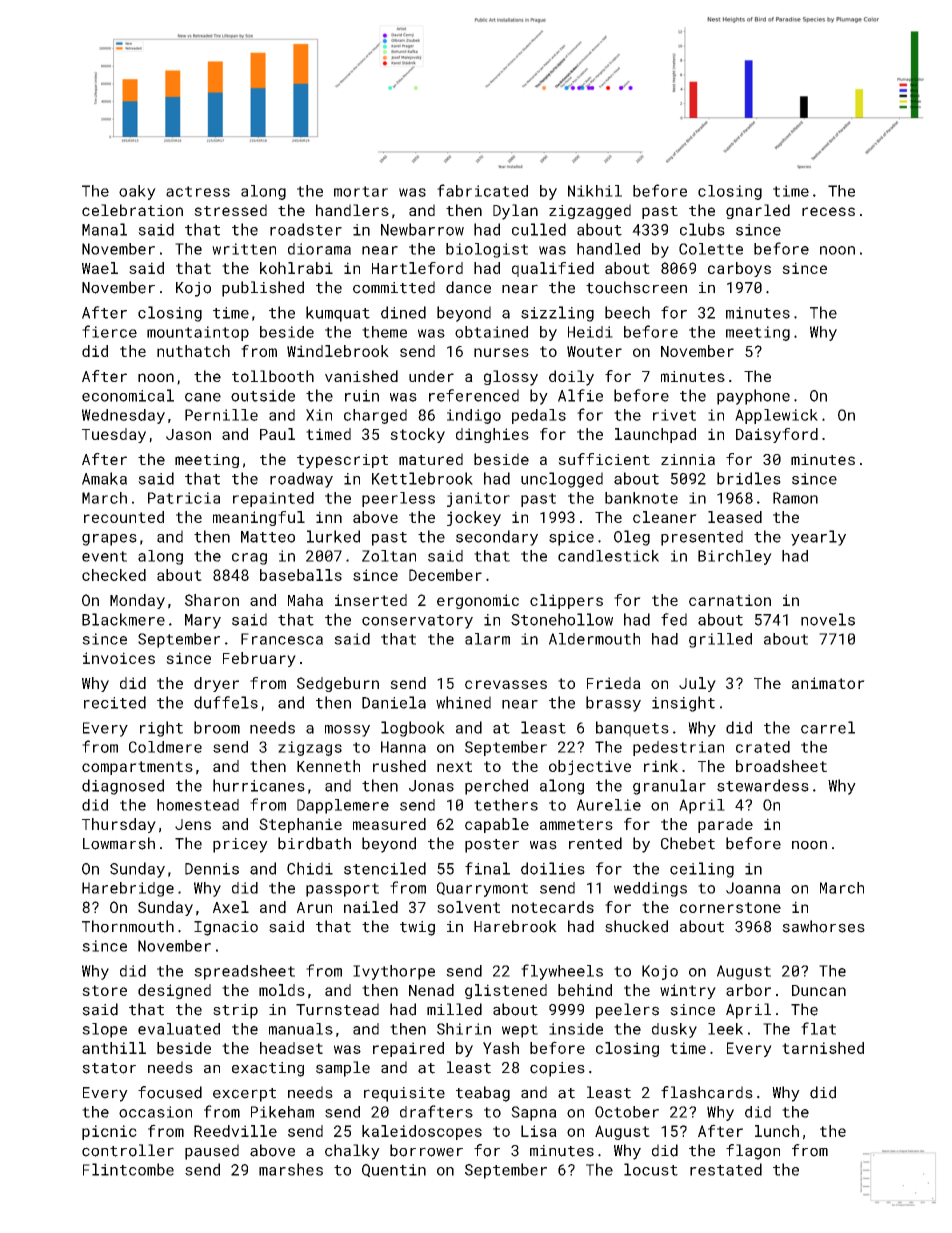 The height and width of the image is (1233, 952). Describe the element at coordinates (268, 537) in the image. I see `Matteo` at that location.
